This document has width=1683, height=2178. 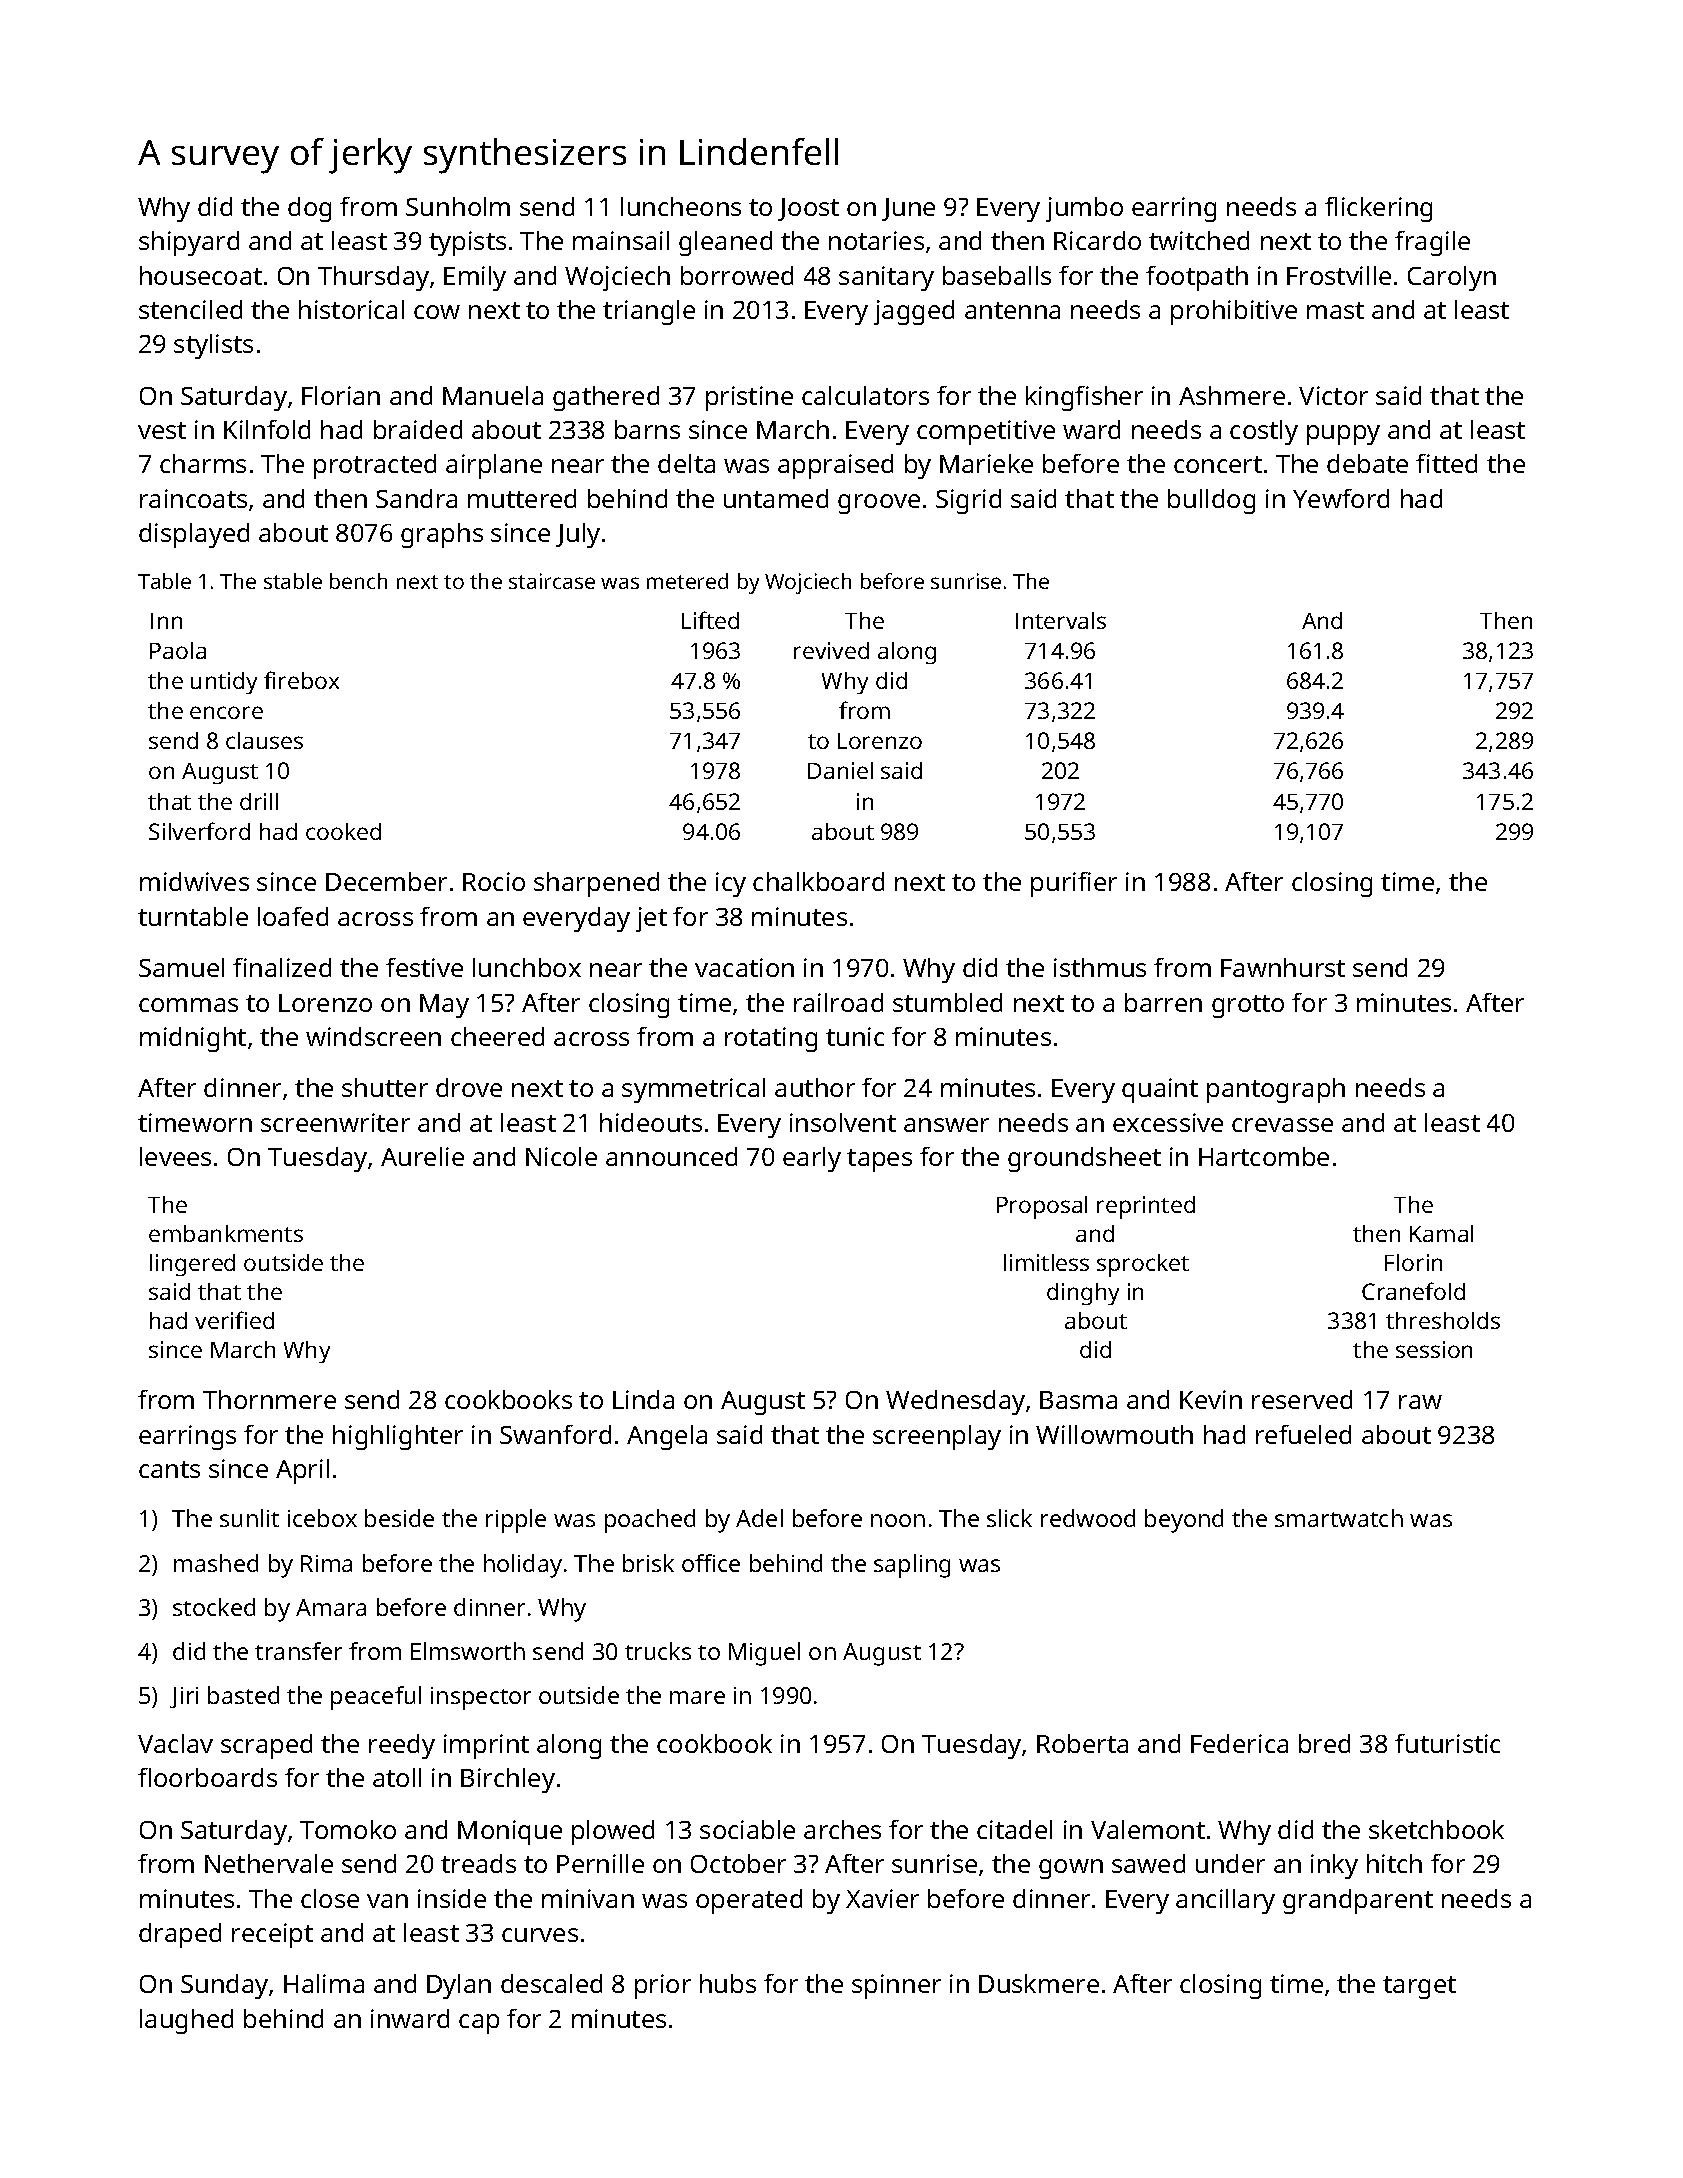 I want to click on spinner, so click(x=896, y=1986).
